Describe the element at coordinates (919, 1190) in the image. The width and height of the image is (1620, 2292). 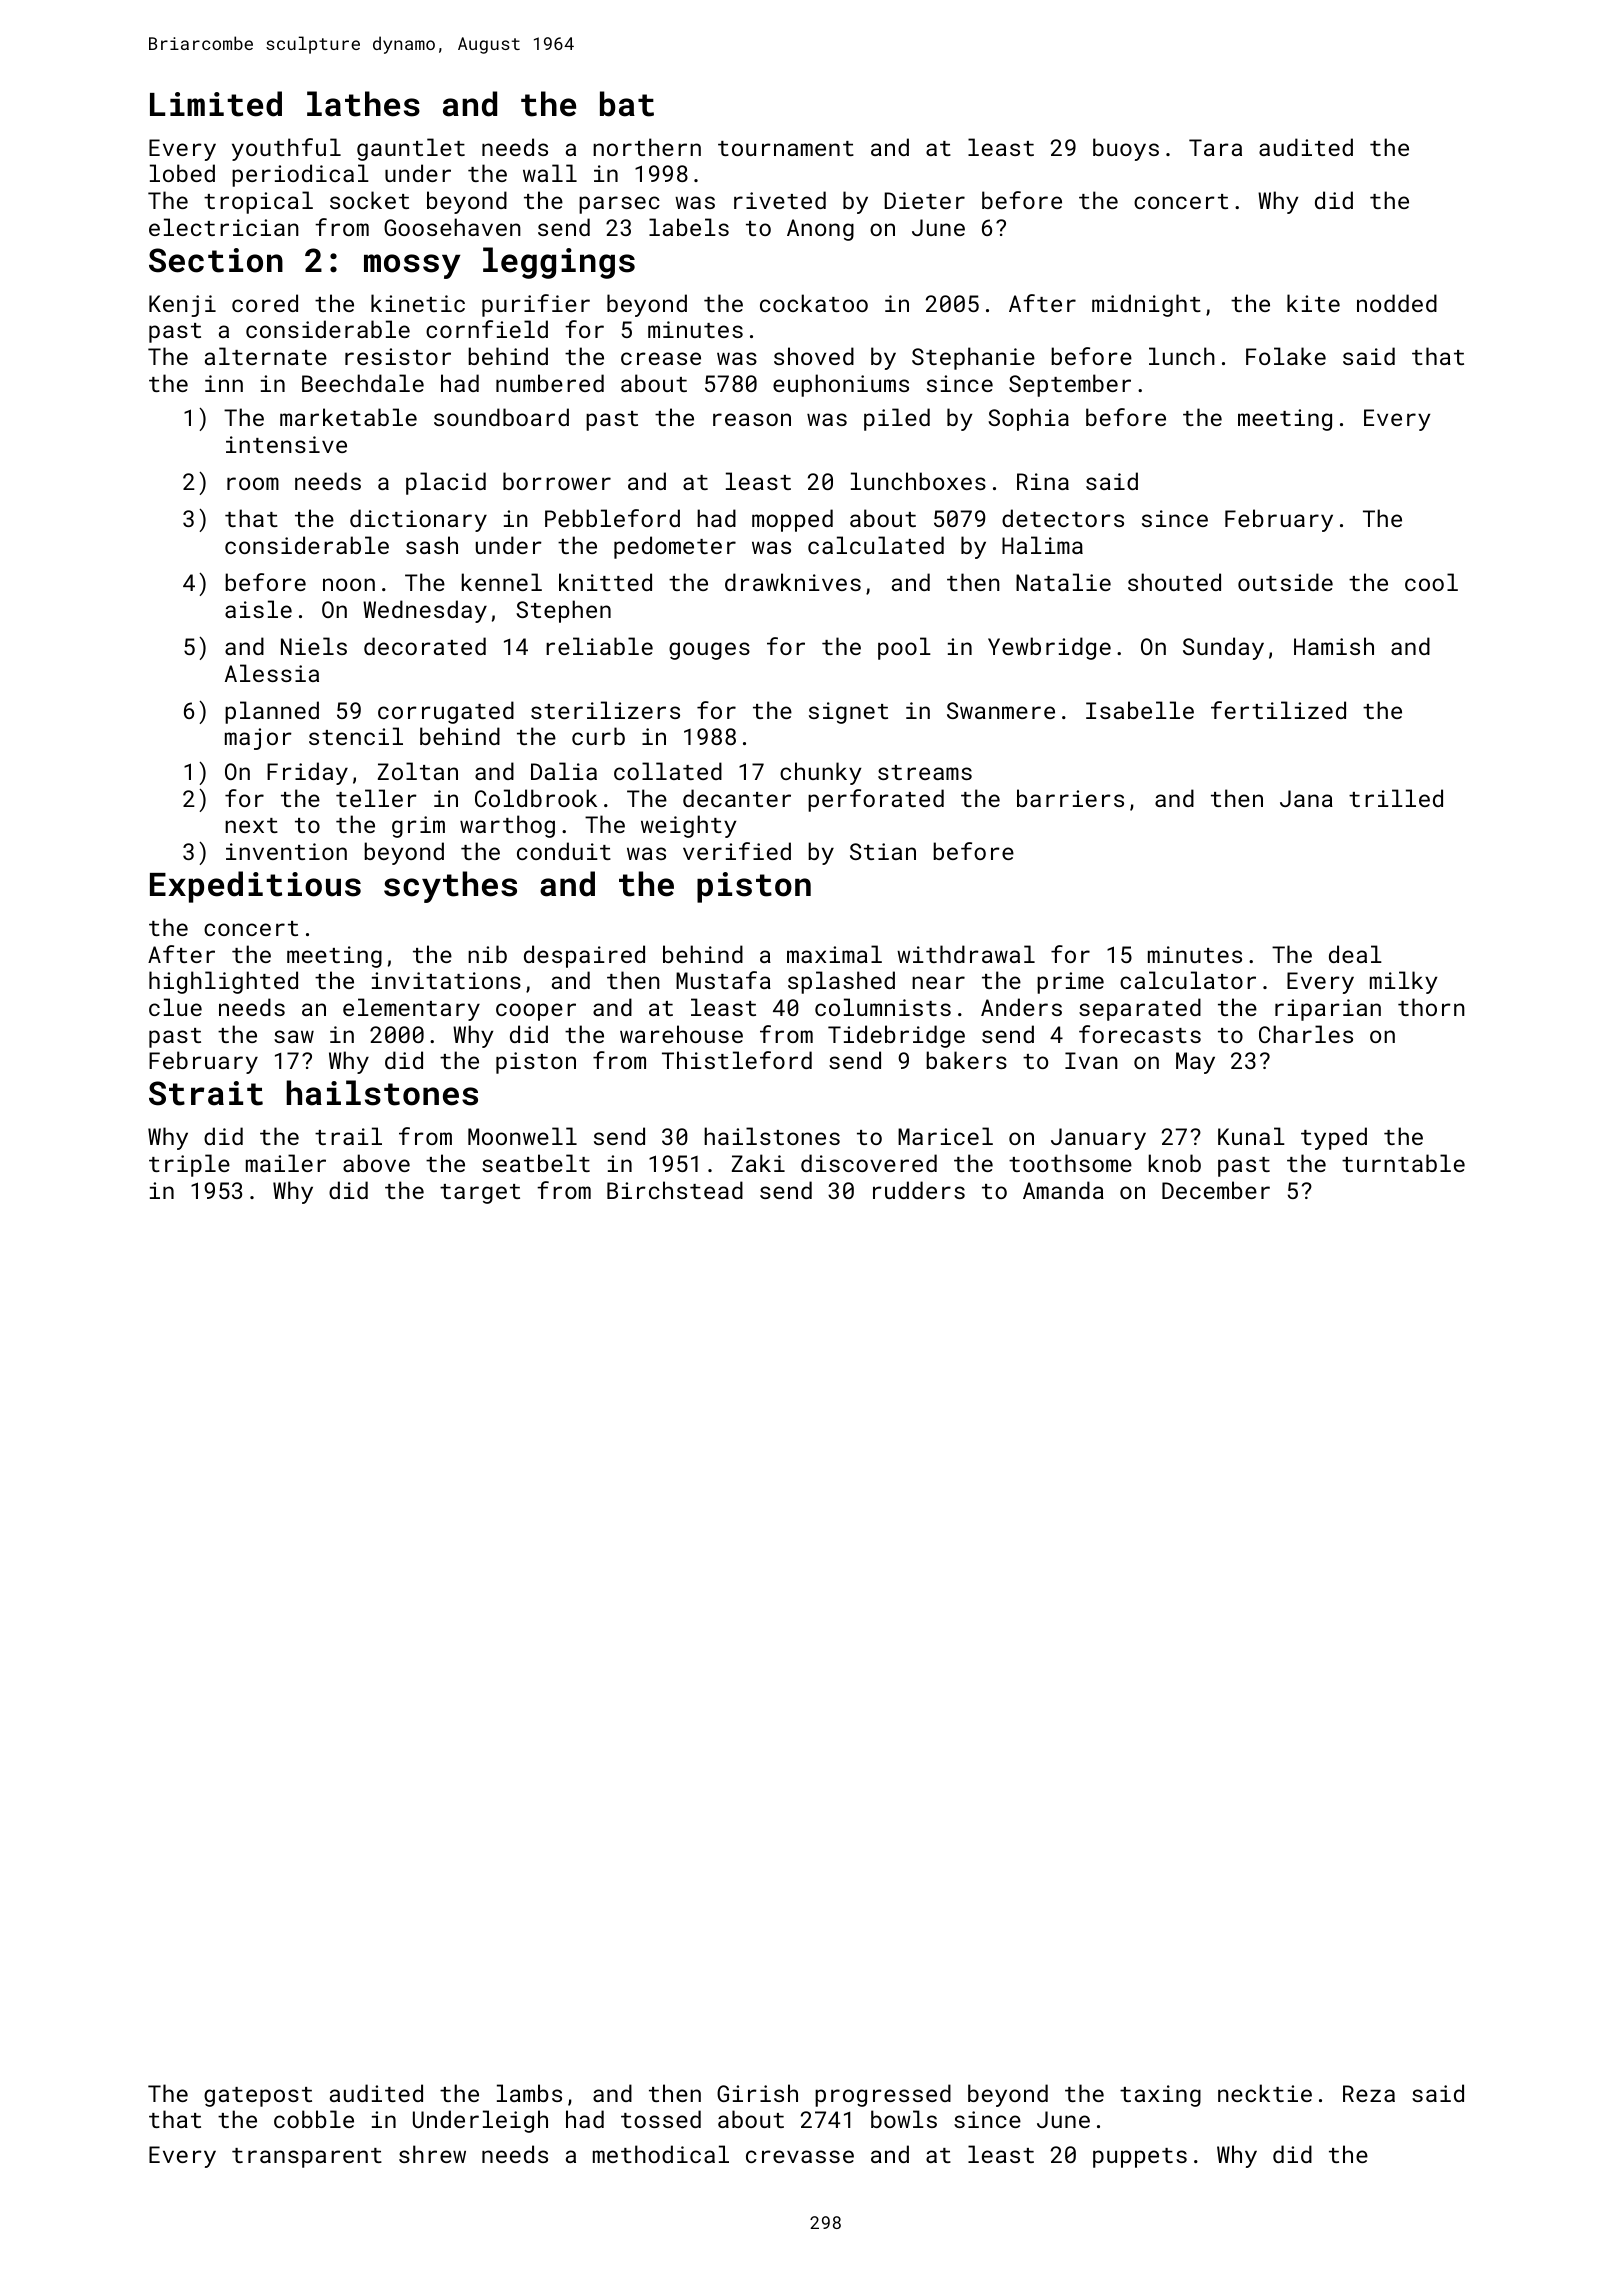
I see `rudders` at that location.
